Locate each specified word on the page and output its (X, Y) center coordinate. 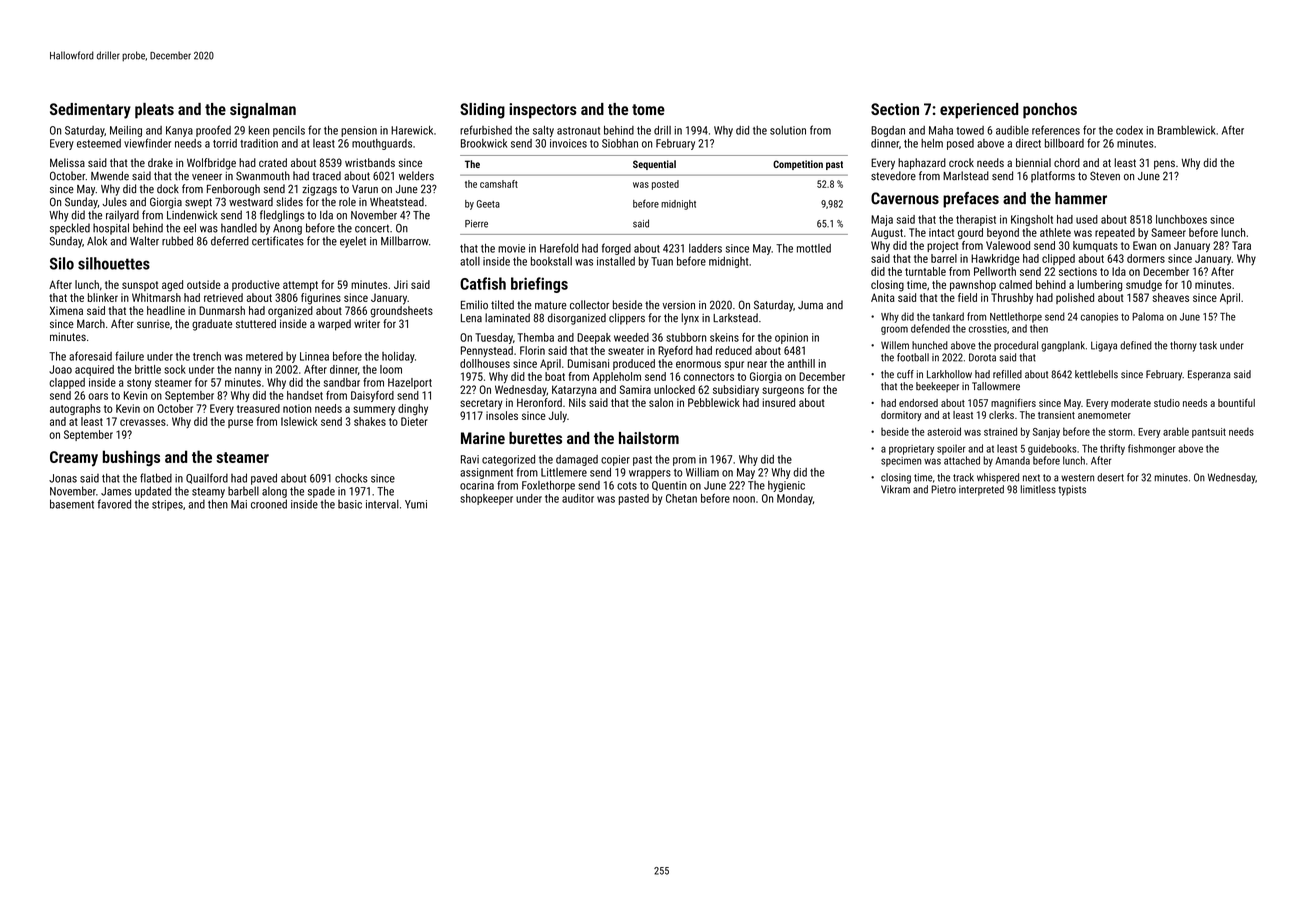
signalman (263, 111)
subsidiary (736, 391)
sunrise (153, 323)
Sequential (654, 165)
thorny (1183, 346)
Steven (1105, 176)
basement (72, 504)
